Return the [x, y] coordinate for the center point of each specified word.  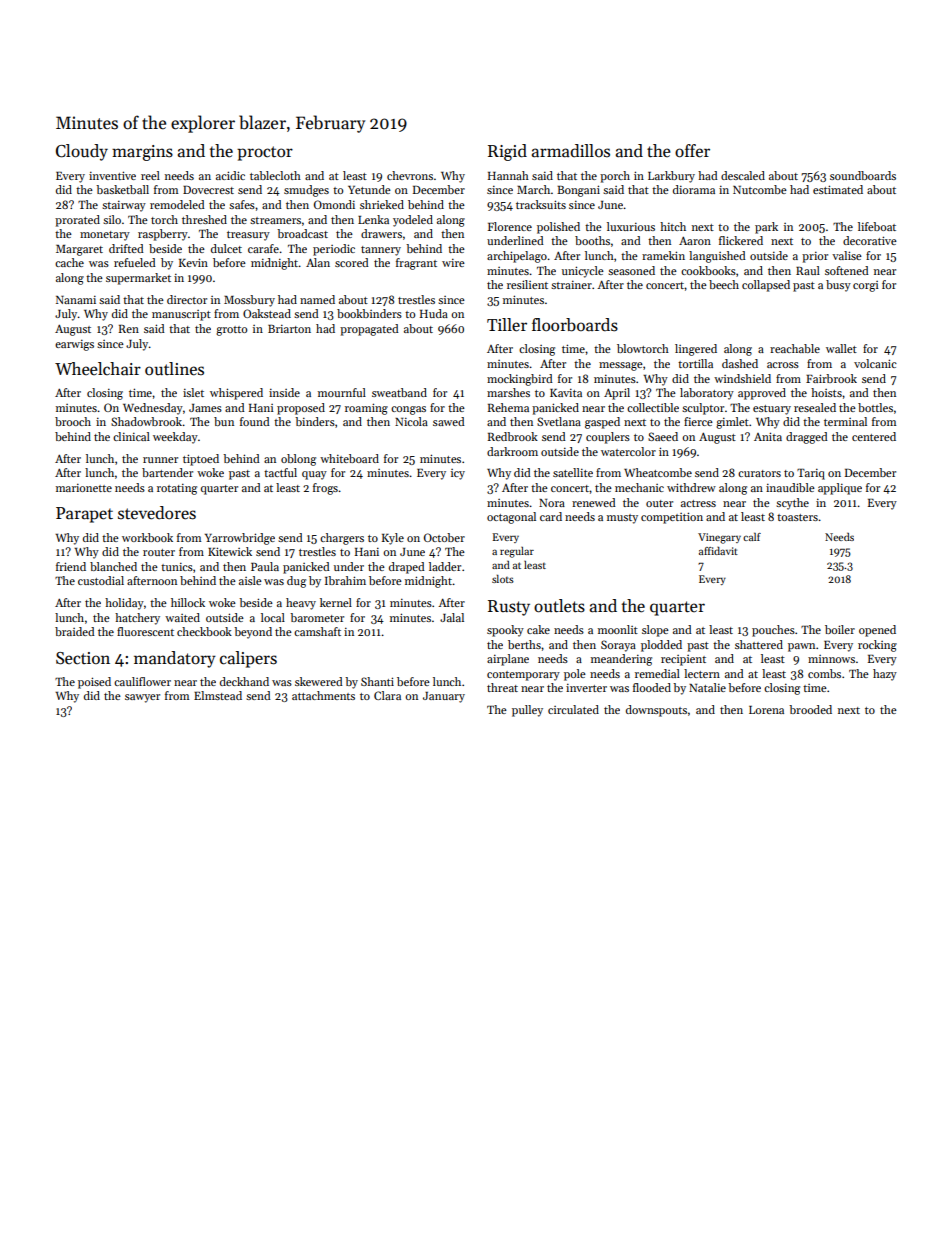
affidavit [718, 551]
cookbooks [708, 270]
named [317, 299]
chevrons [410, 175]
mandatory [175, 659]
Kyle [393, 539]
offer [692, 151]
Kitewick [230, 551]
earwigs [74, 345]
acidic [230, 175]
